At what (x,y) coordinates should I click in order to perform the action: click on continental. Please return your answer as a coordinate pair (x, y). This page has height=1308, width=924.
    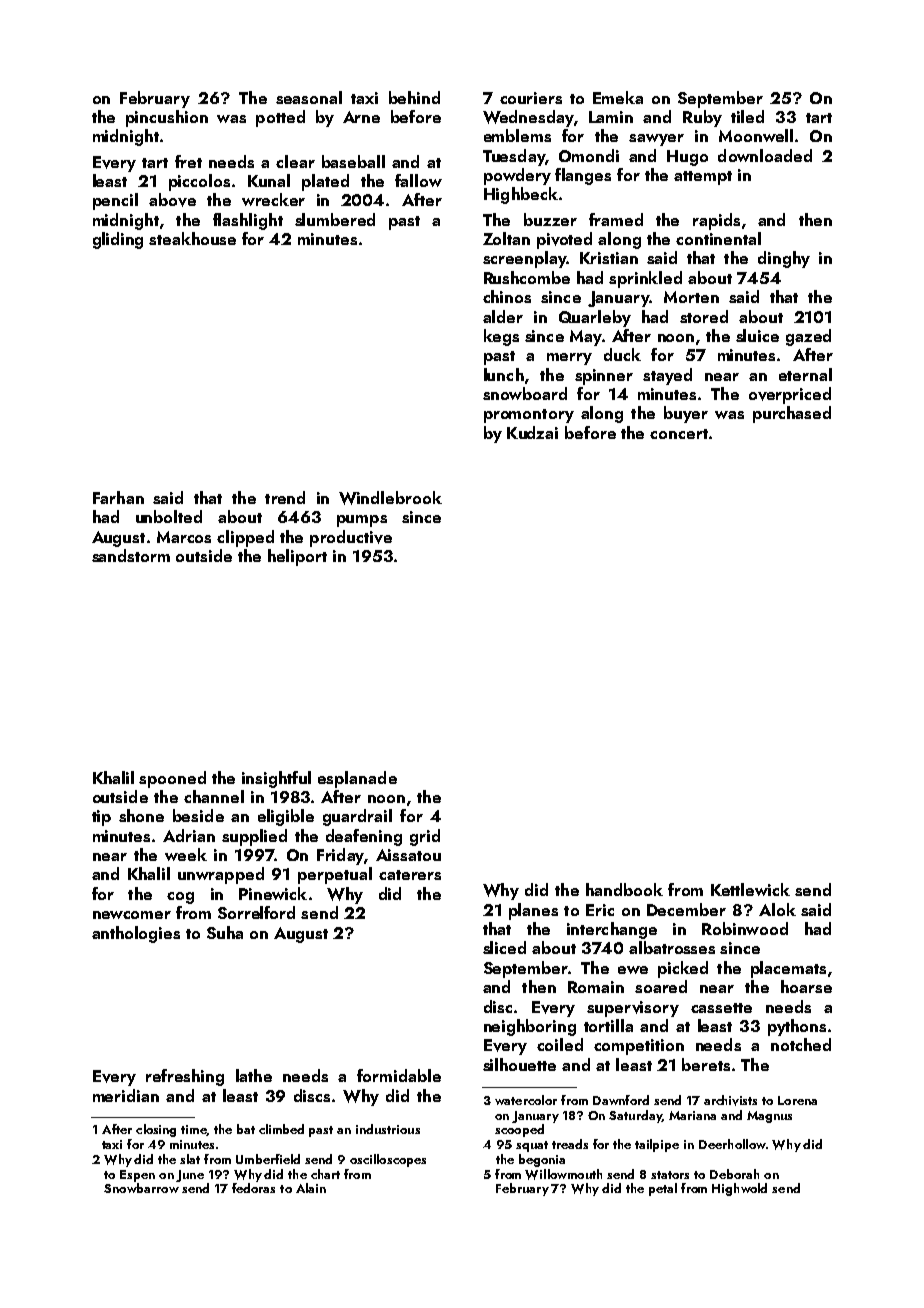
    Looking at the image, I should click on (718, 238).
